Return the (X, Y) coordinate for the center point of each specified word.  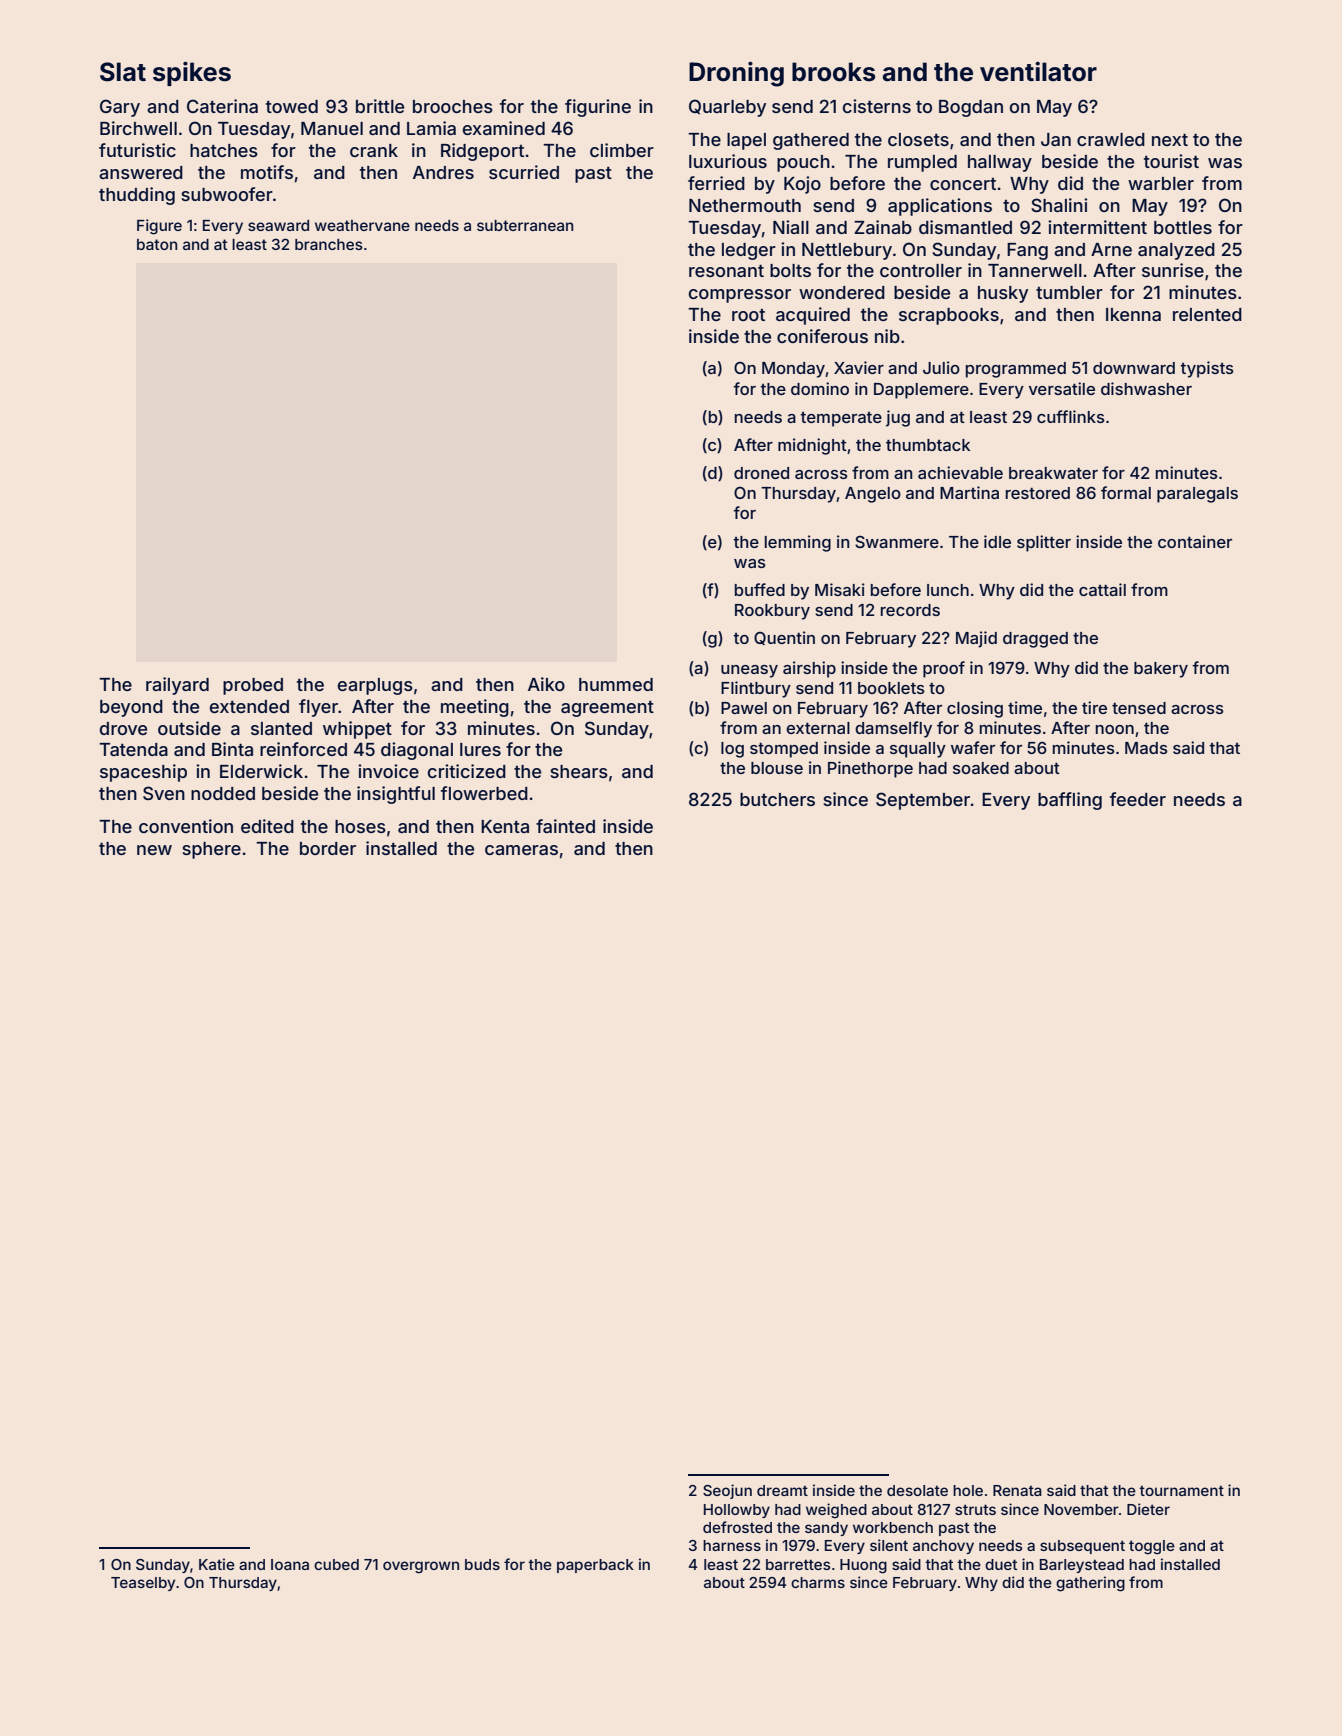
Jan (1056, 139)
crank (374, 150)
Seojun (727, 1491)
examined (504, 128)
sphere (211, 850)
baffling (1070, 801)
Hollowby (737, 1511)
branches (329, 244)
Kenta (505, 826)
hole (968, 1490)
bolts (790, 270)
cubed (336, 1564)
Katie (217, 1564)
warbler (1161, 183)
